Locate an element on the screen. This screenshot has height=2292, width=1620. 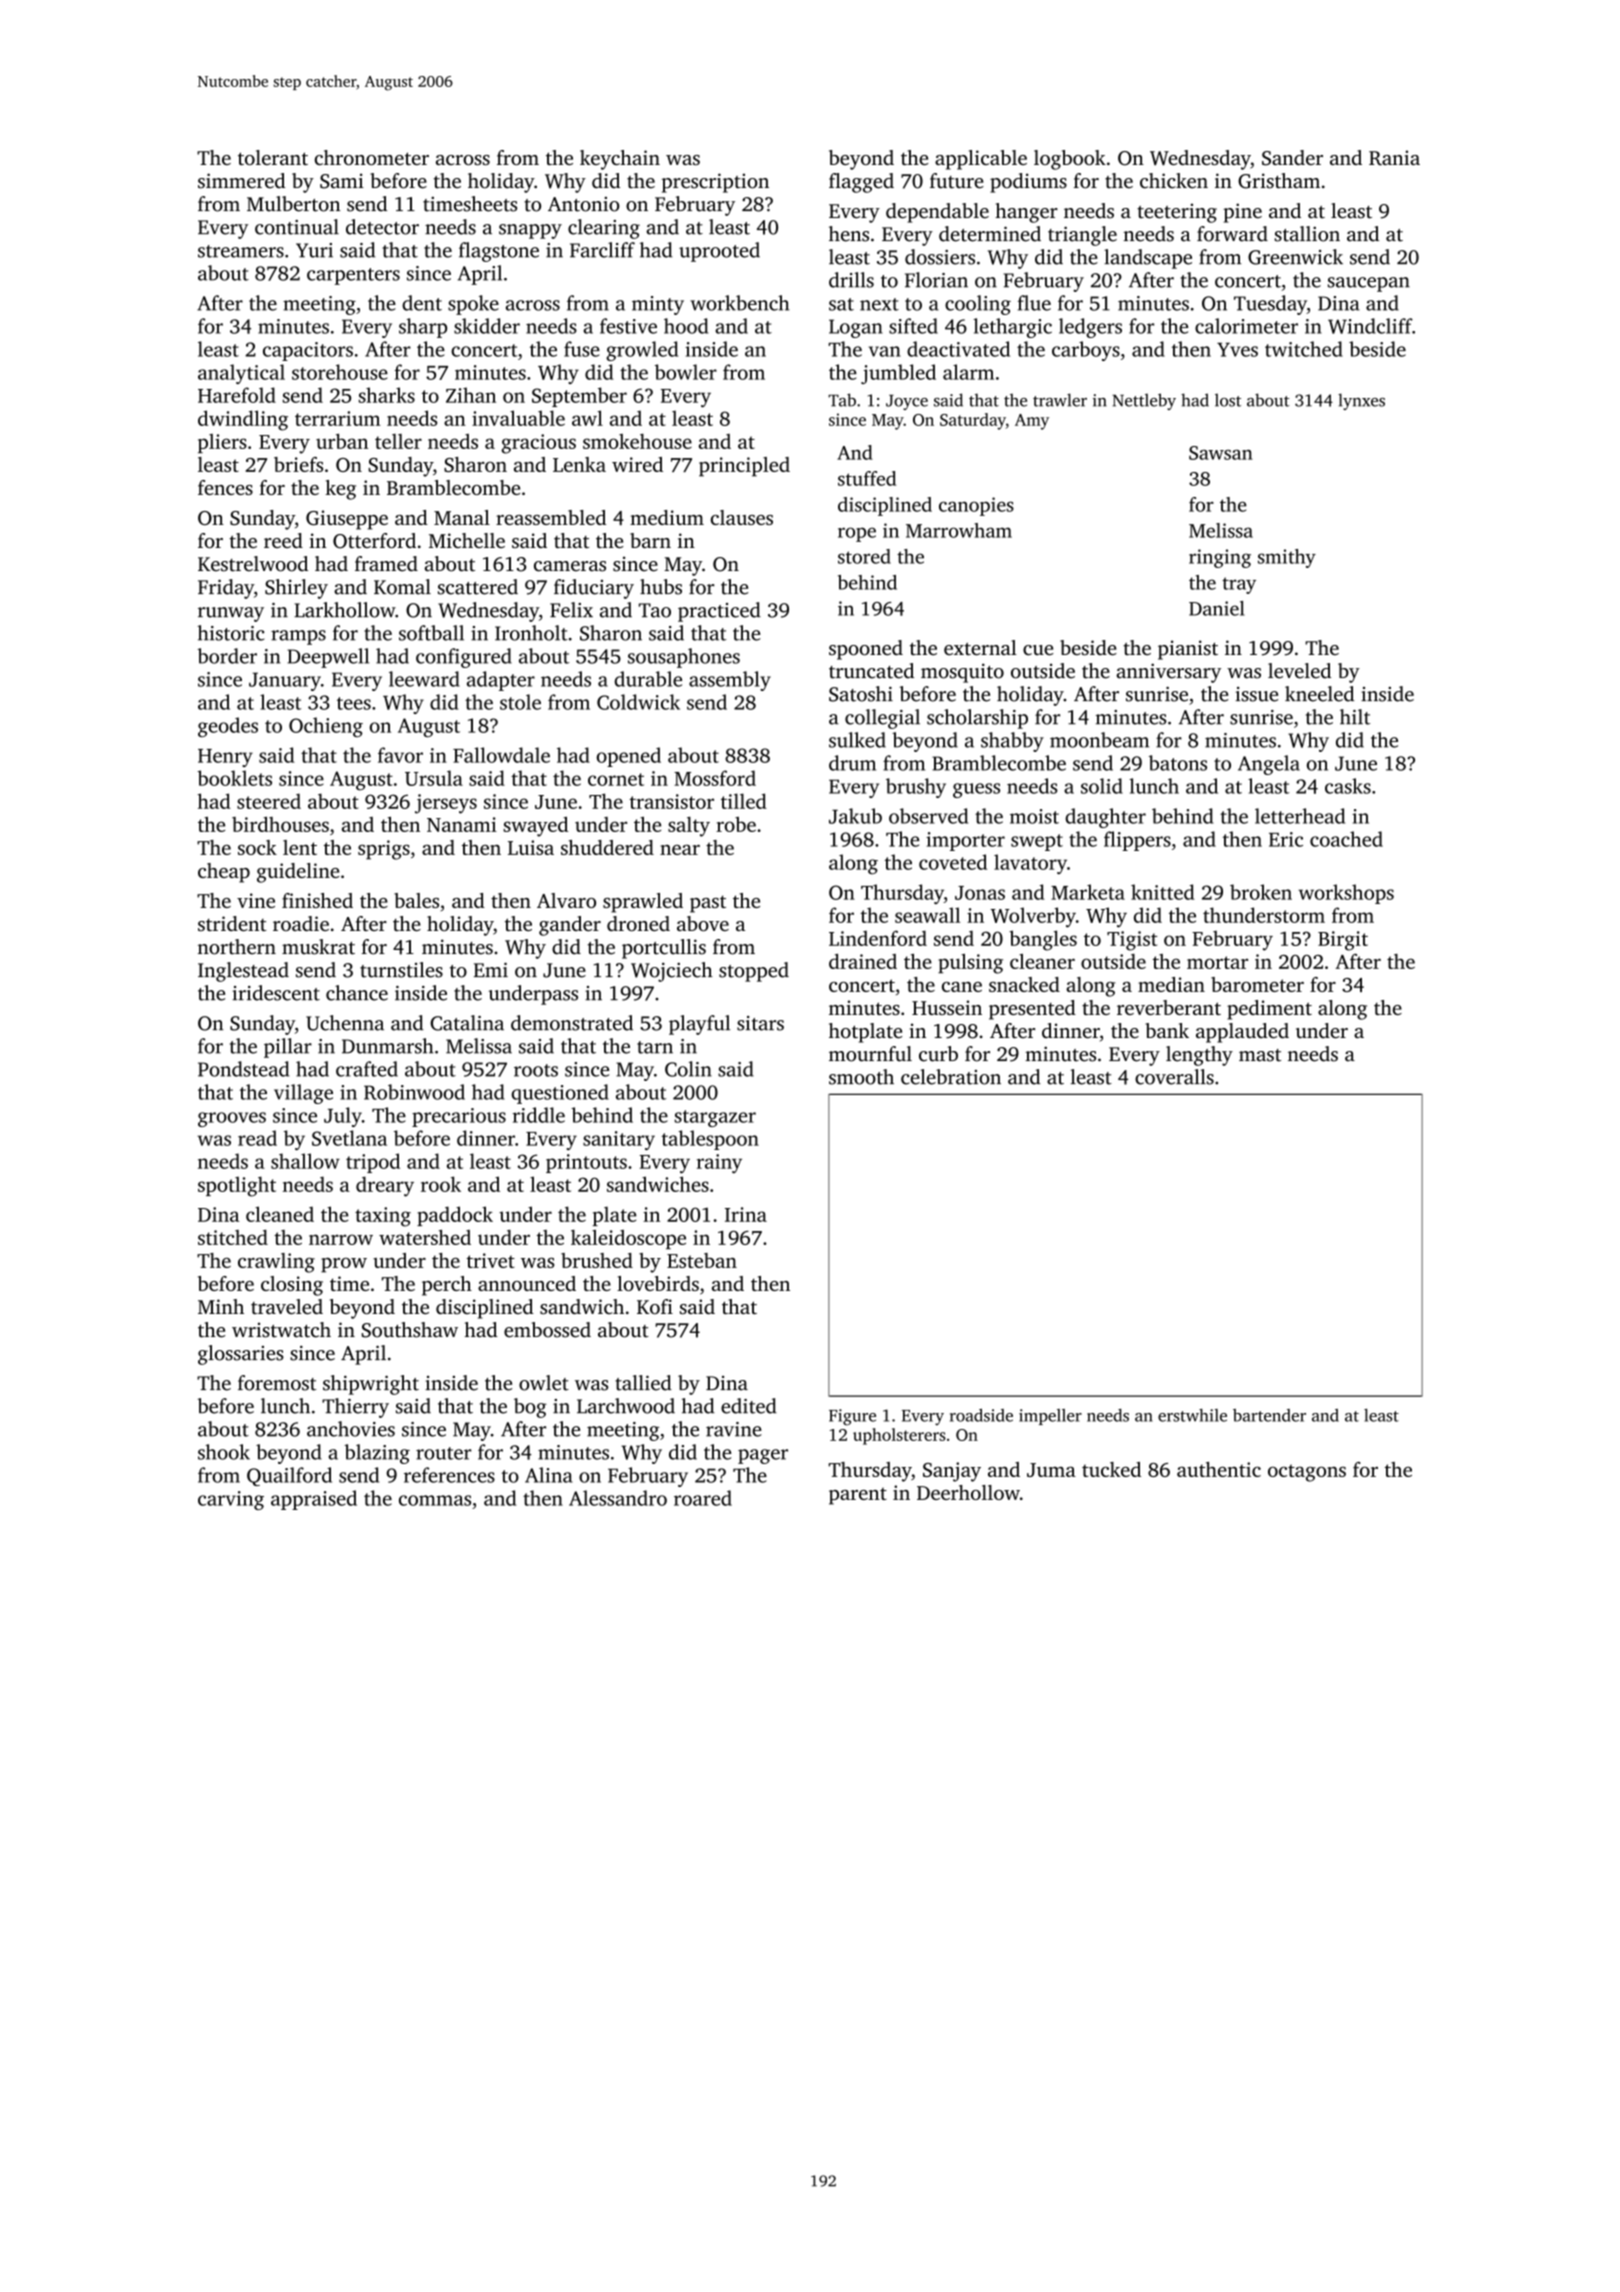
bartender is located at coordinates (1269, 1415).
